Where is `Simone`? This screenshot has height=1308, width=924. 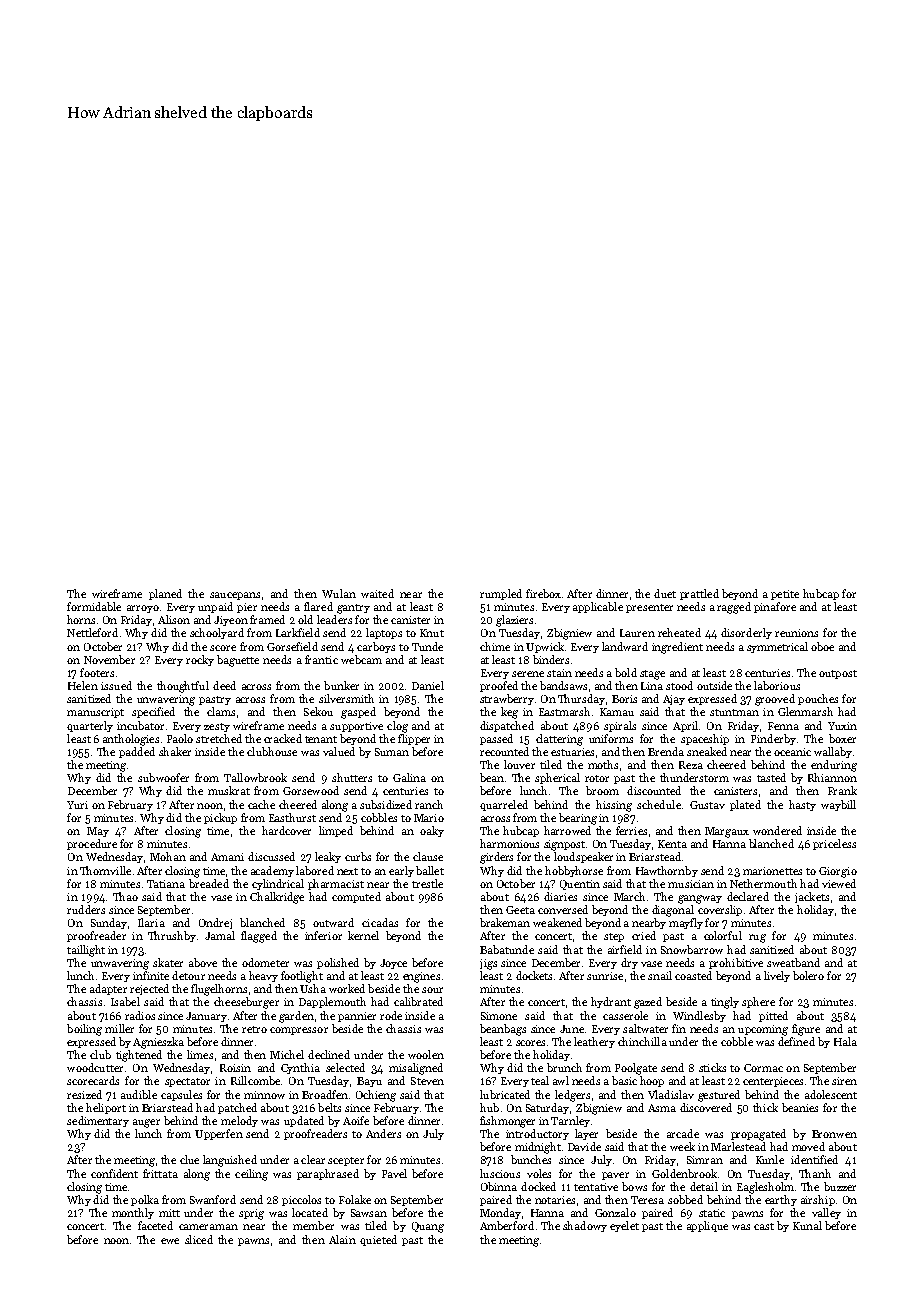 Simone is located at coordinates (499, 1016).
